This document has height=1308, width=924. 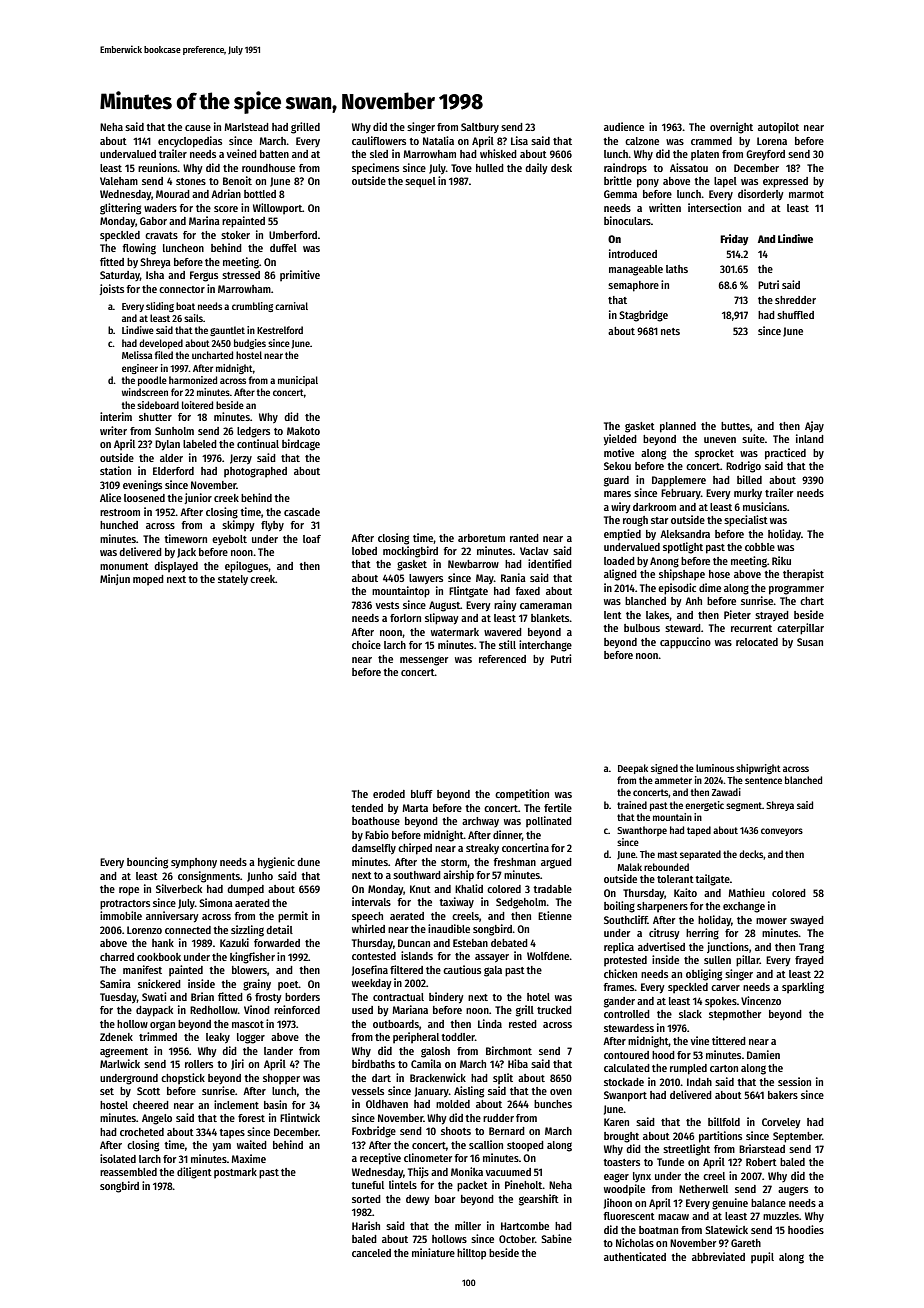 I want to click on isolated, so click(x=118, y=1158).
